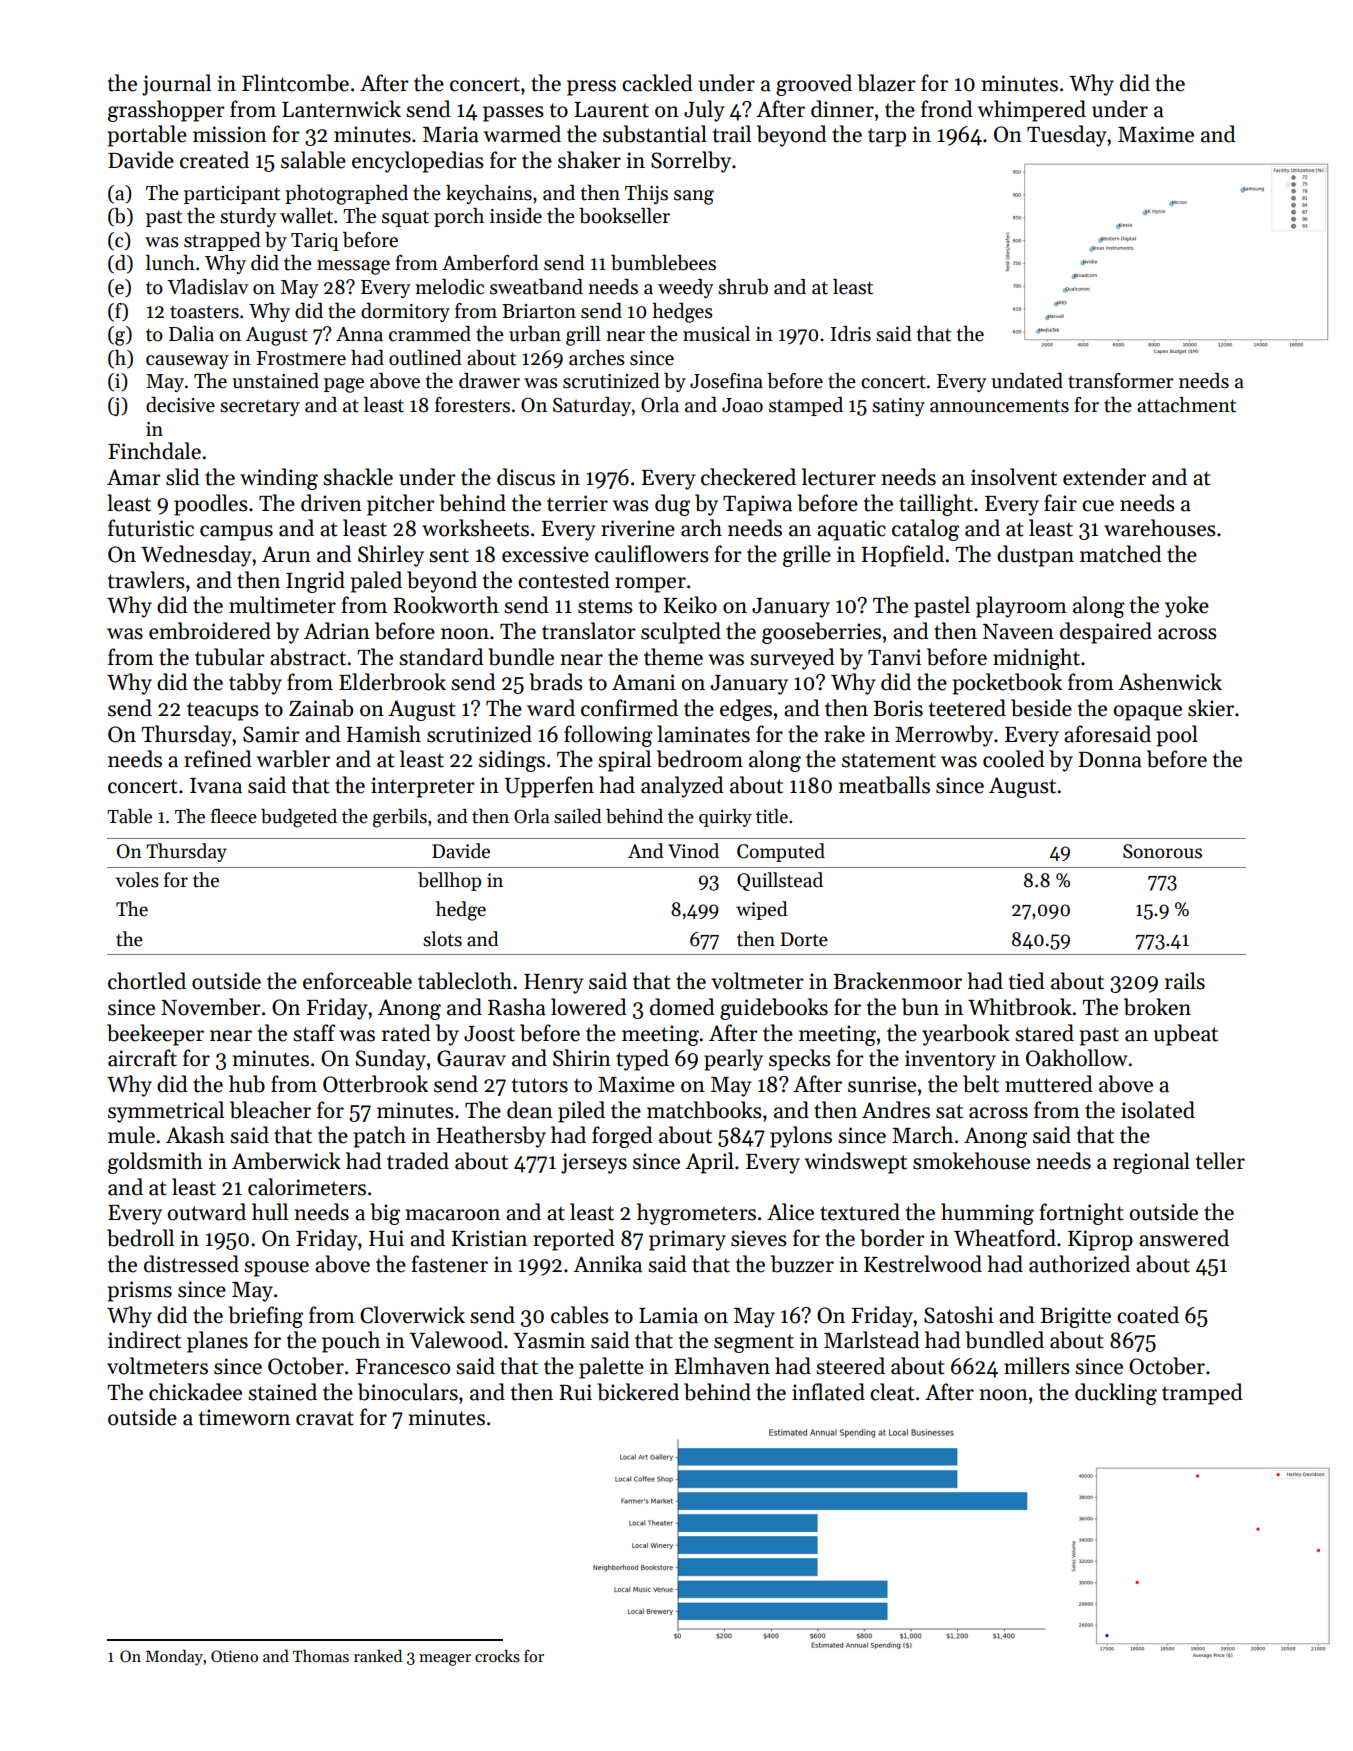 The image size is (1353, 1751). Describe the element at coordinates (234, 1656) in the screenshot. I see `Otieno` at that location.
